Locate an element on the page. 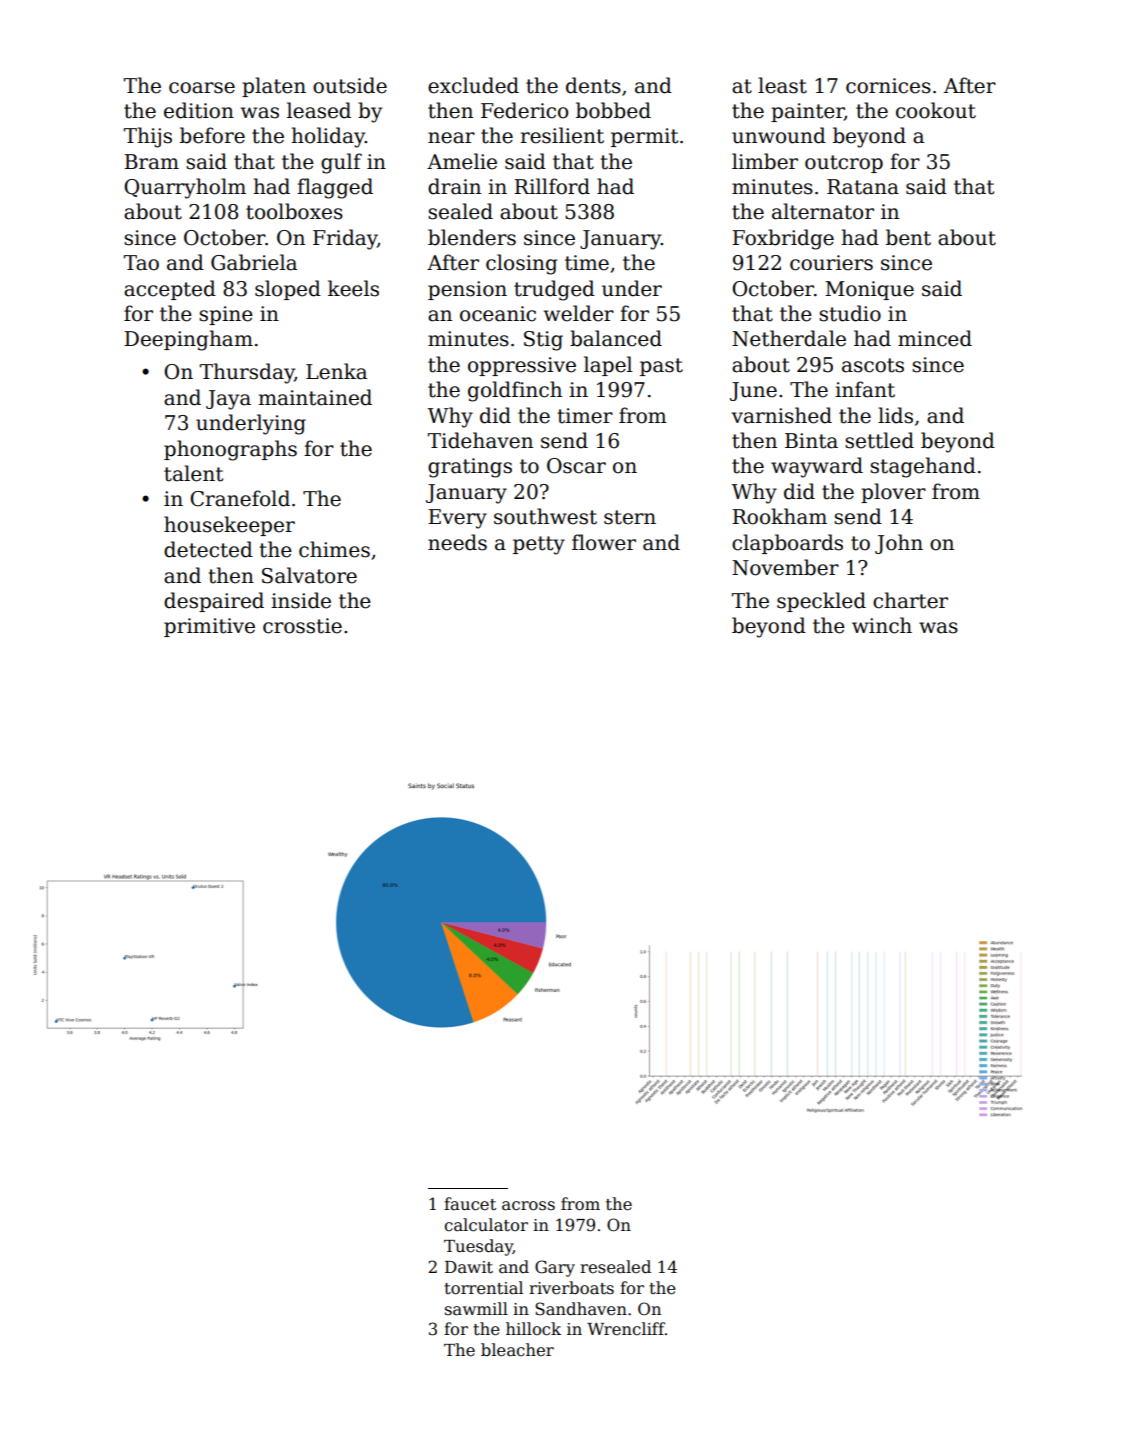  Wrencliff is located at coordinates (626, 1329).
